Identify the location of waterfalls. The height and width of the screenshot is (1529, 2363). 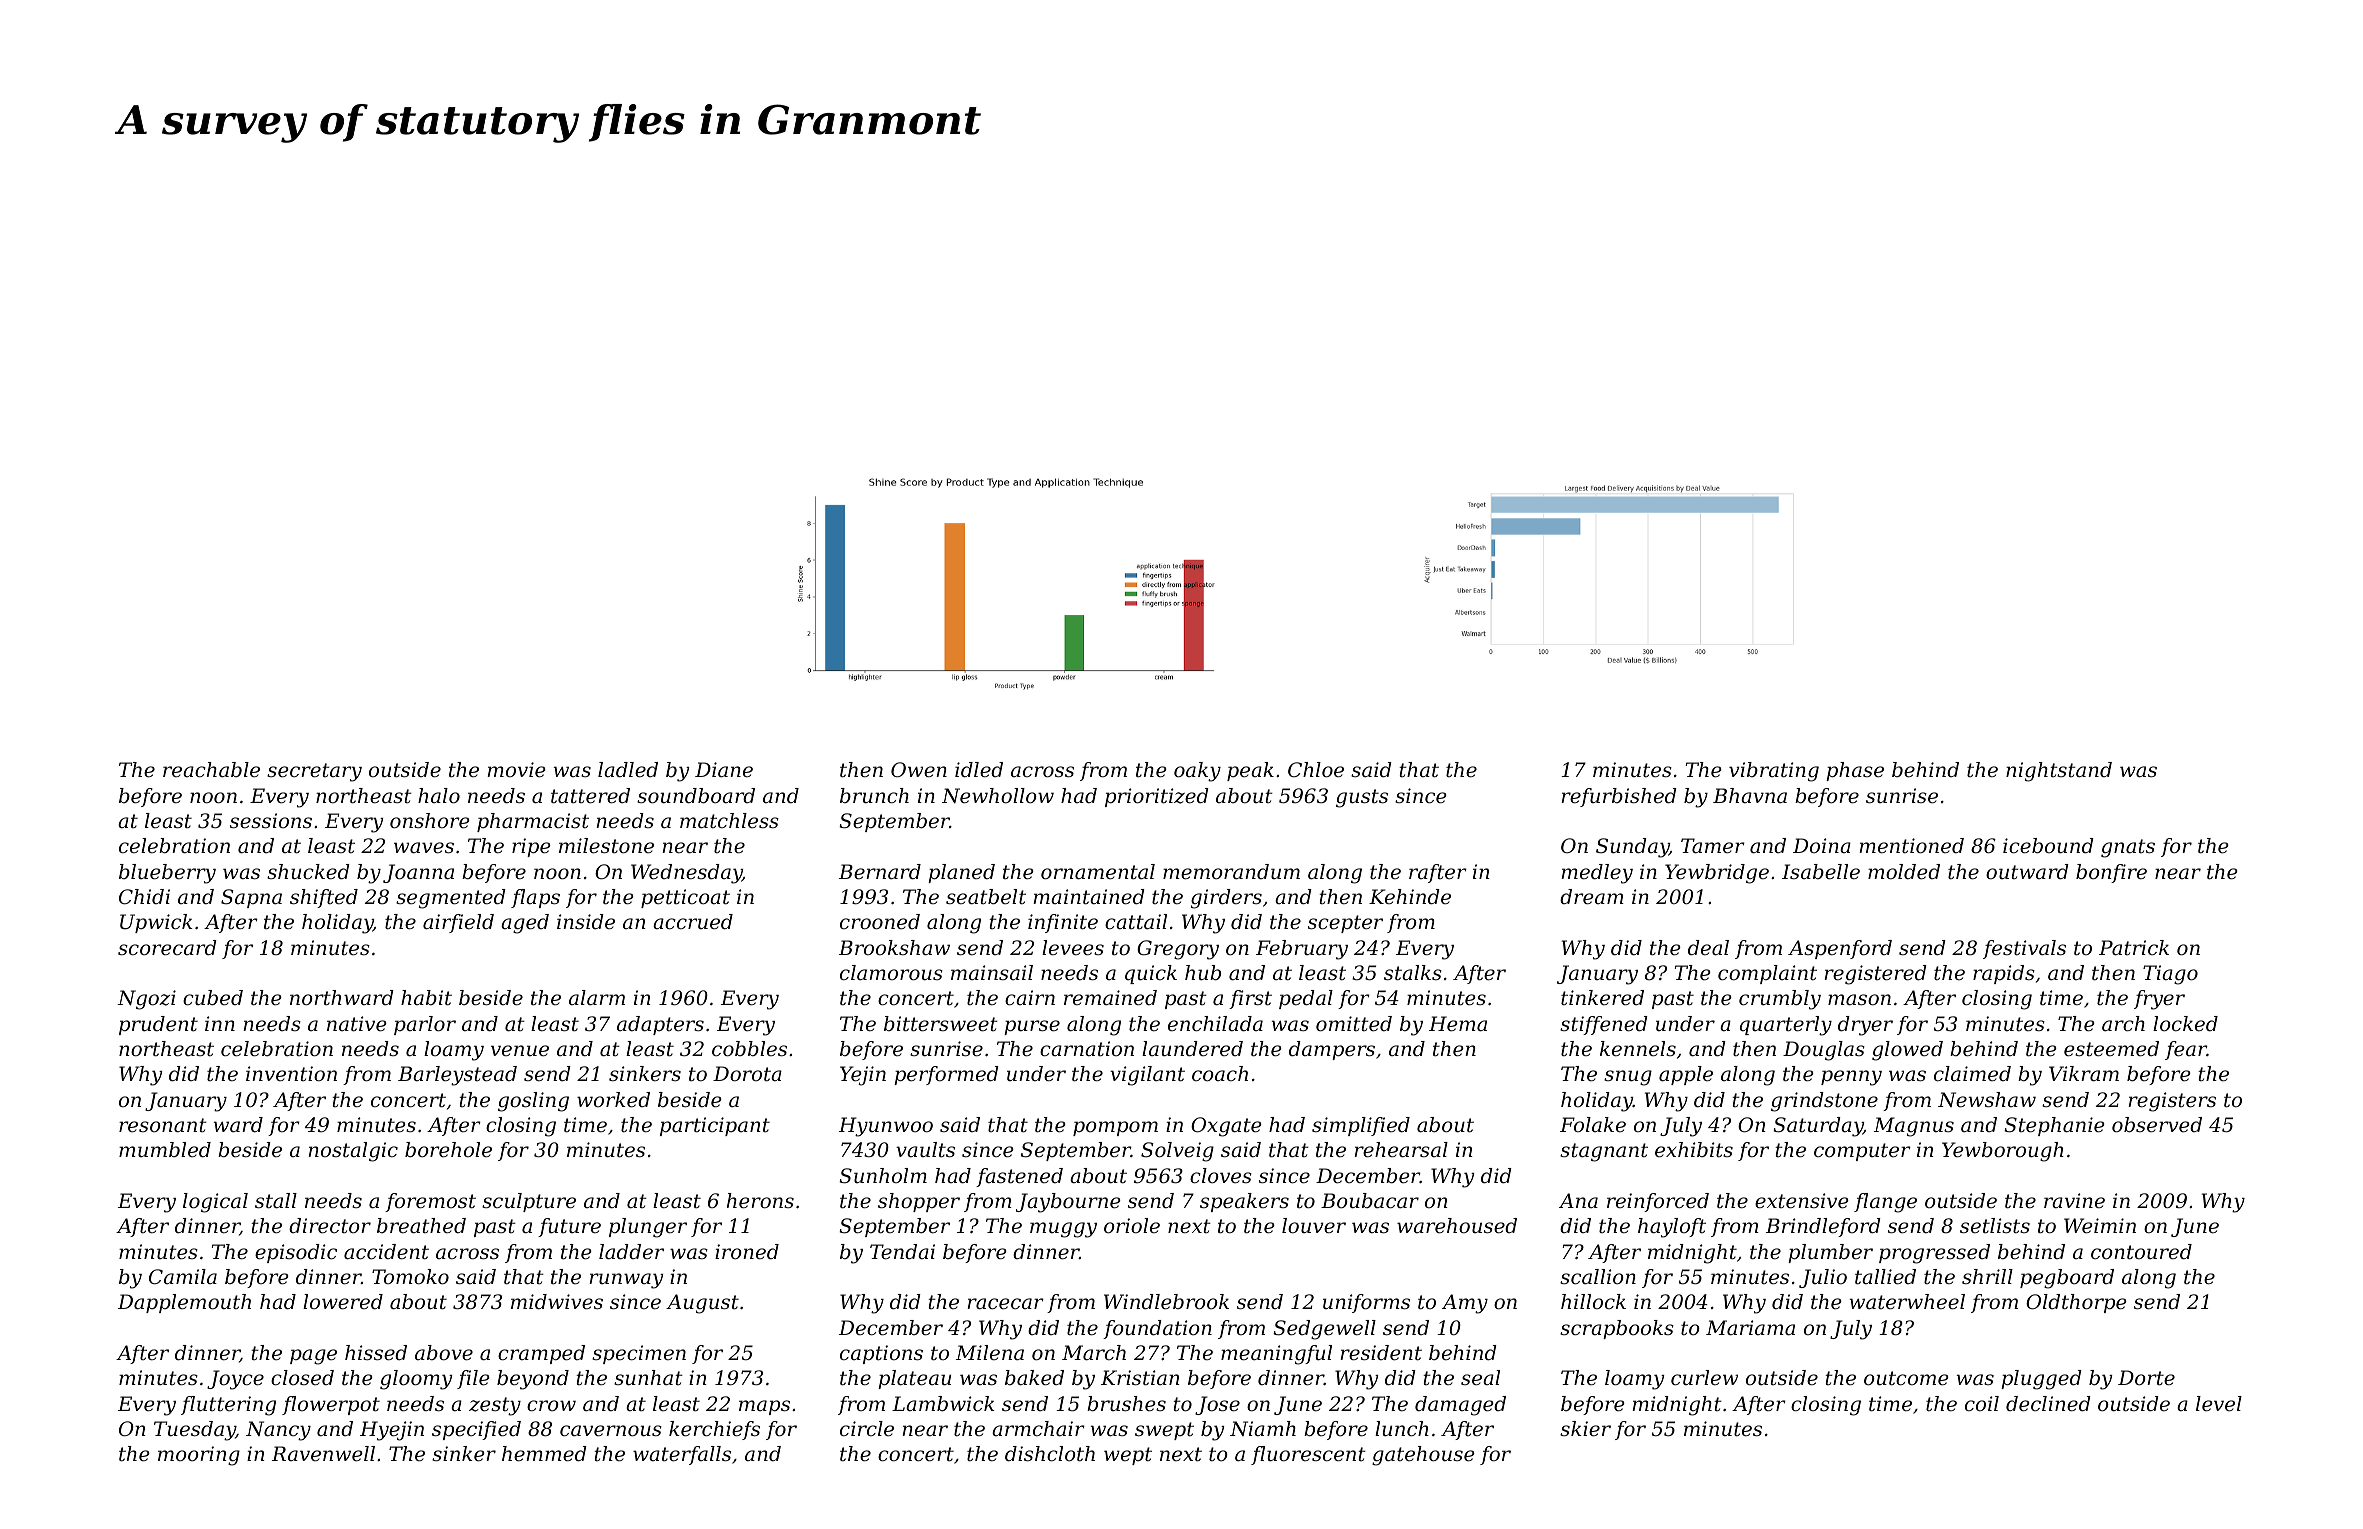
(682, 1455).
